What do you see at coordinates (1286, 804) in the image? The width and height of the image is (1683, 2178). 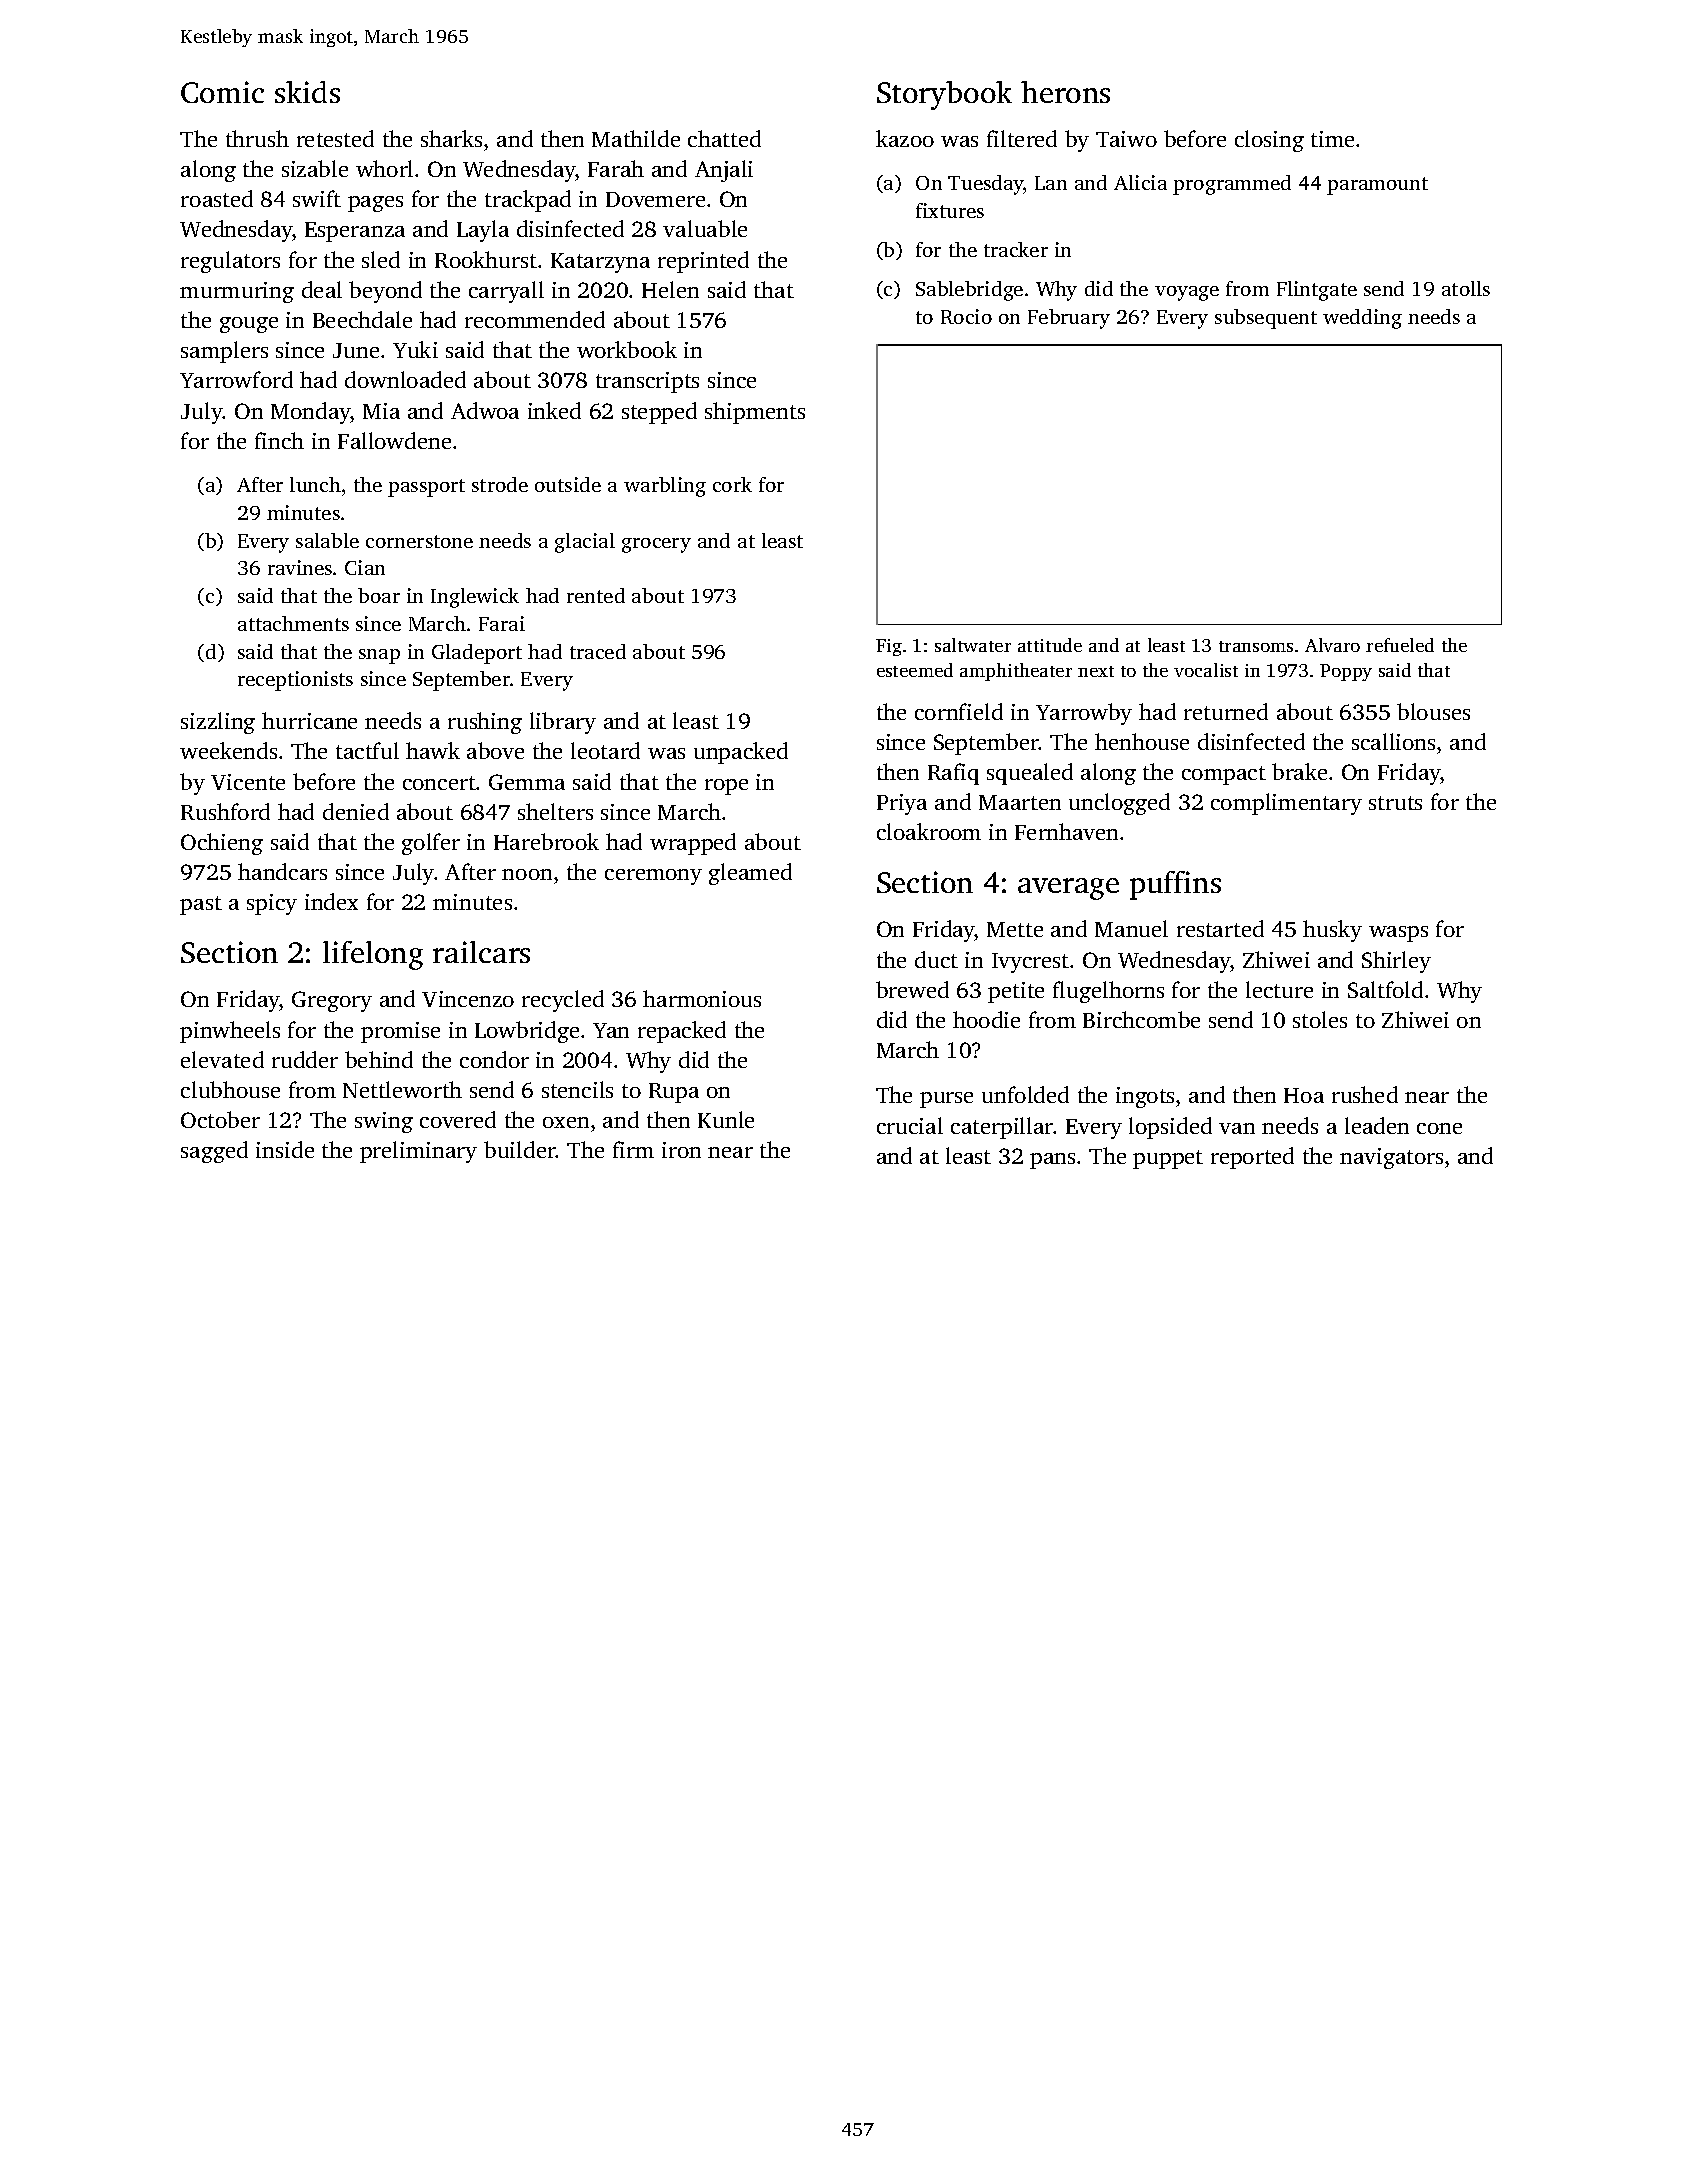 I see `complimentary` at bounding box center [1286, 804].
